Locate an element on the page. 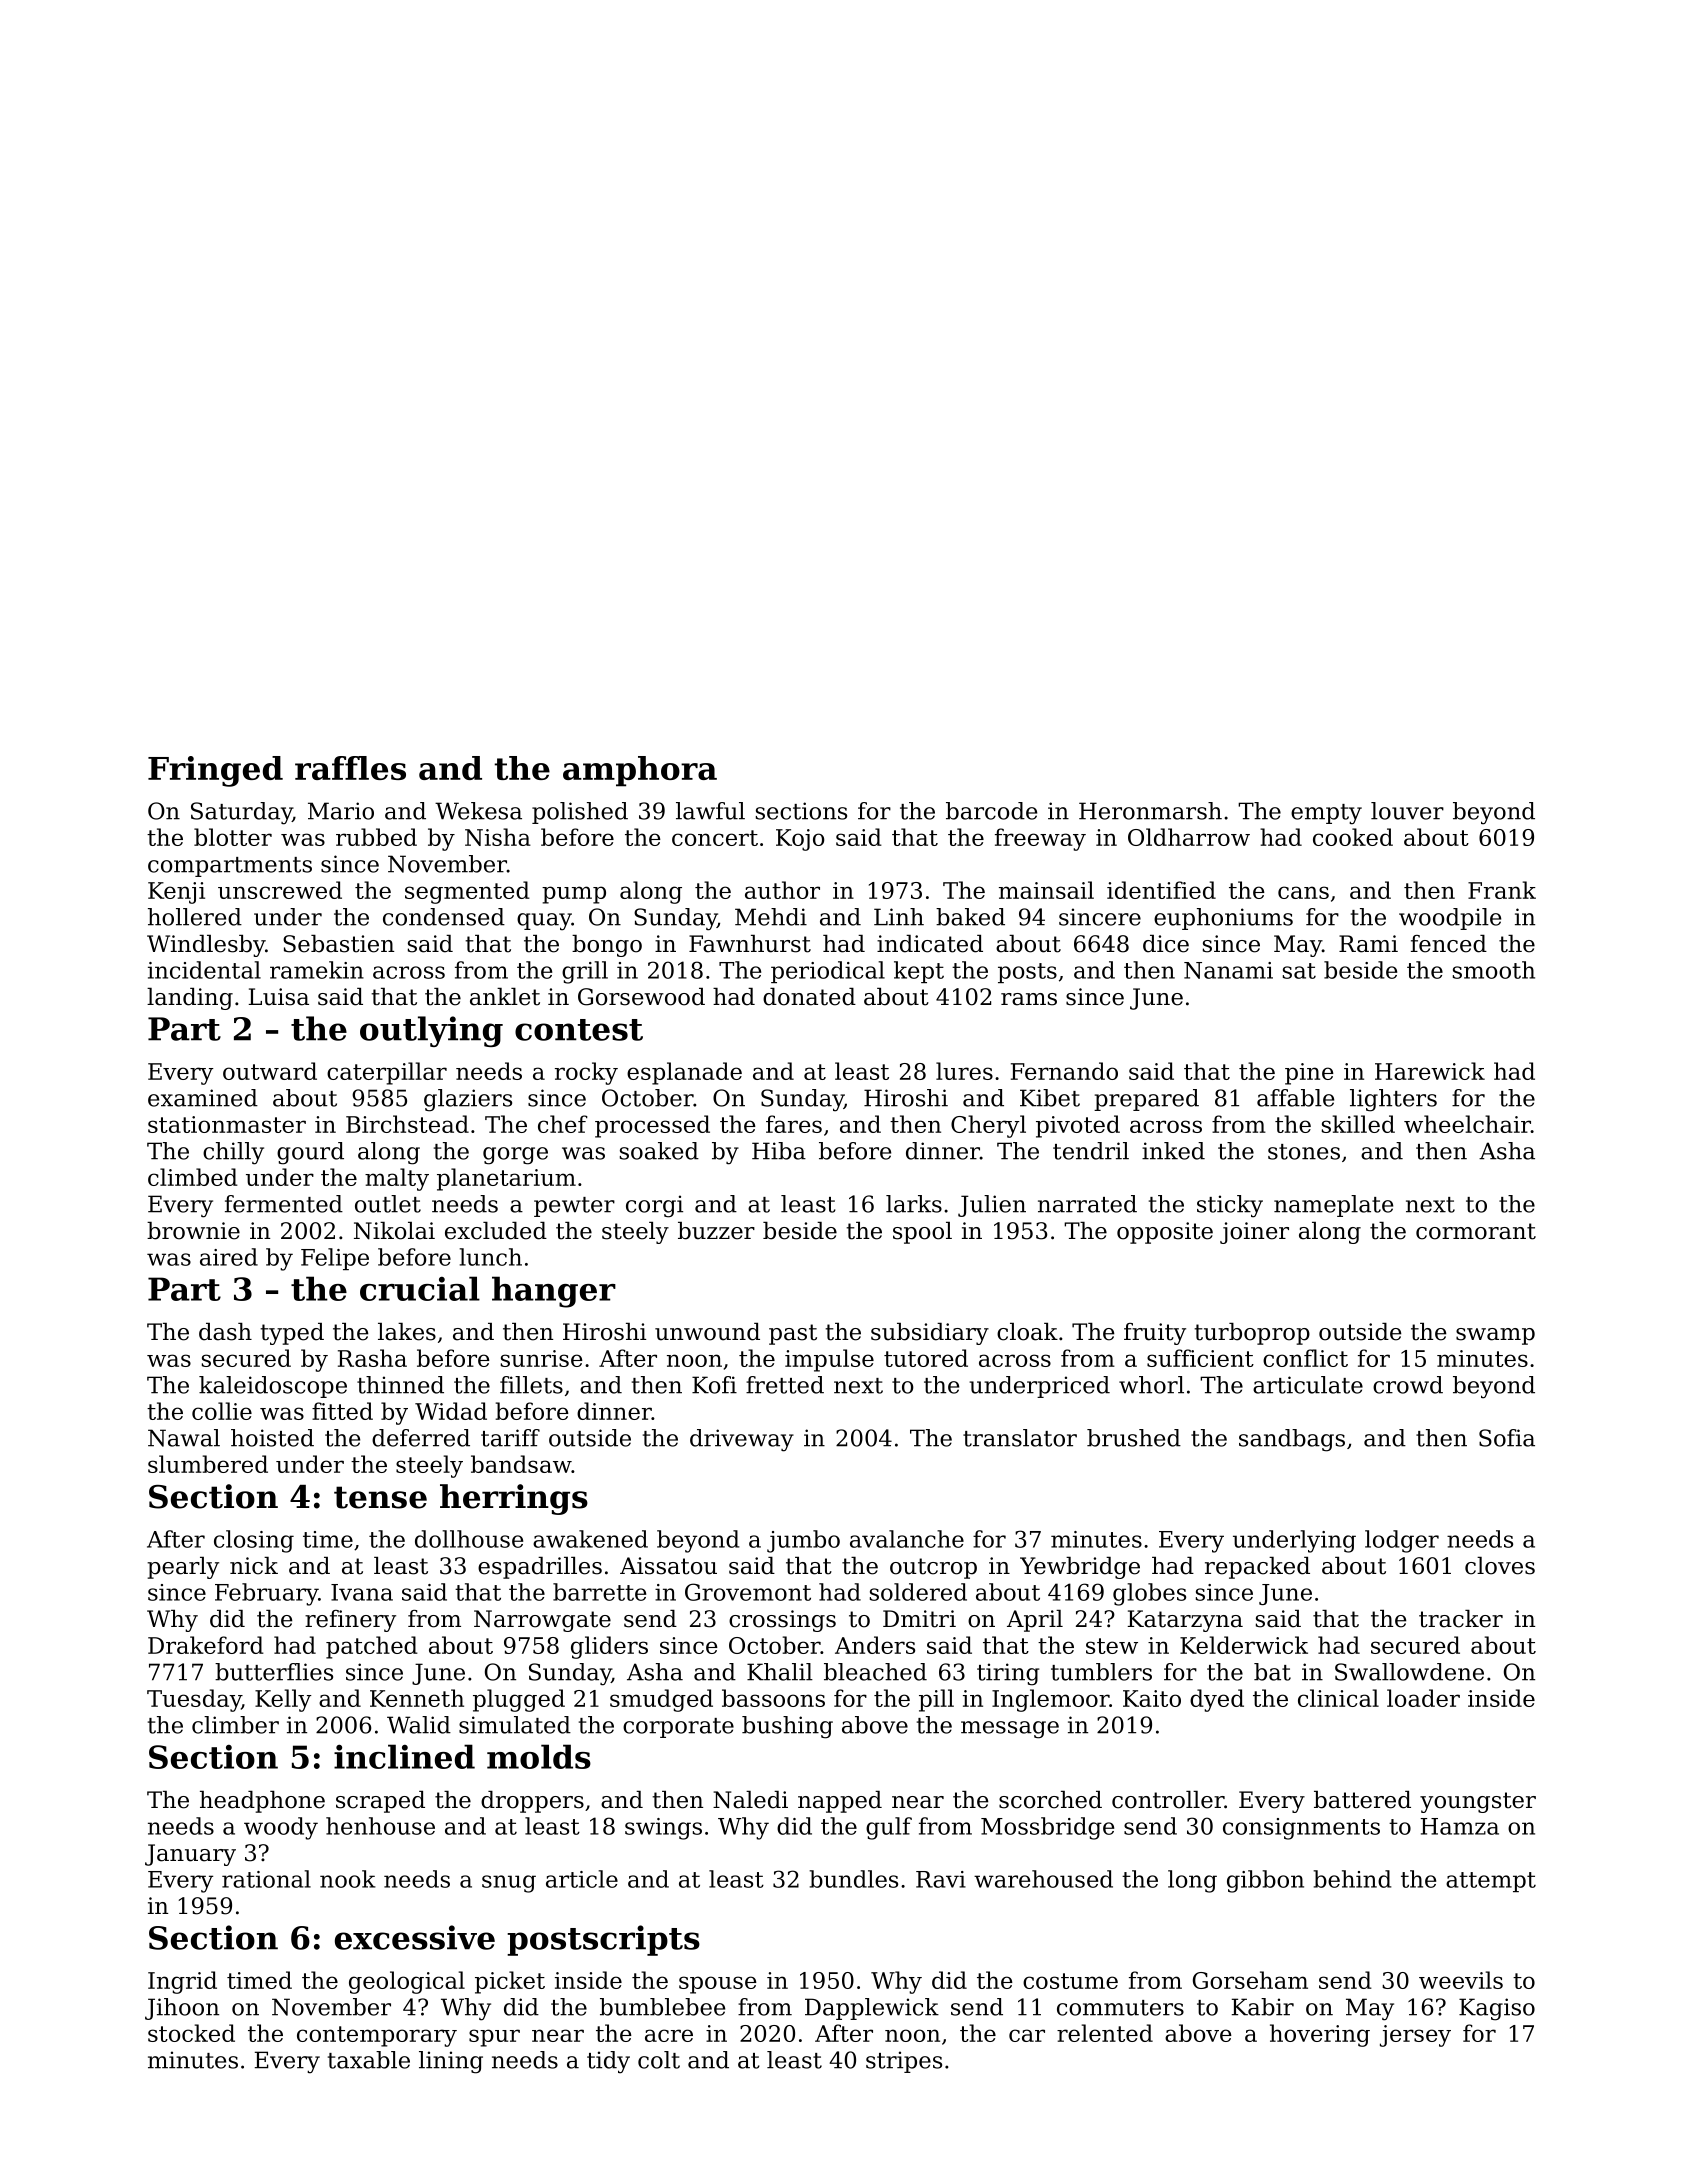 This image has height=2178, width=1683. jersey is located at coordinates (1415, 2036).
